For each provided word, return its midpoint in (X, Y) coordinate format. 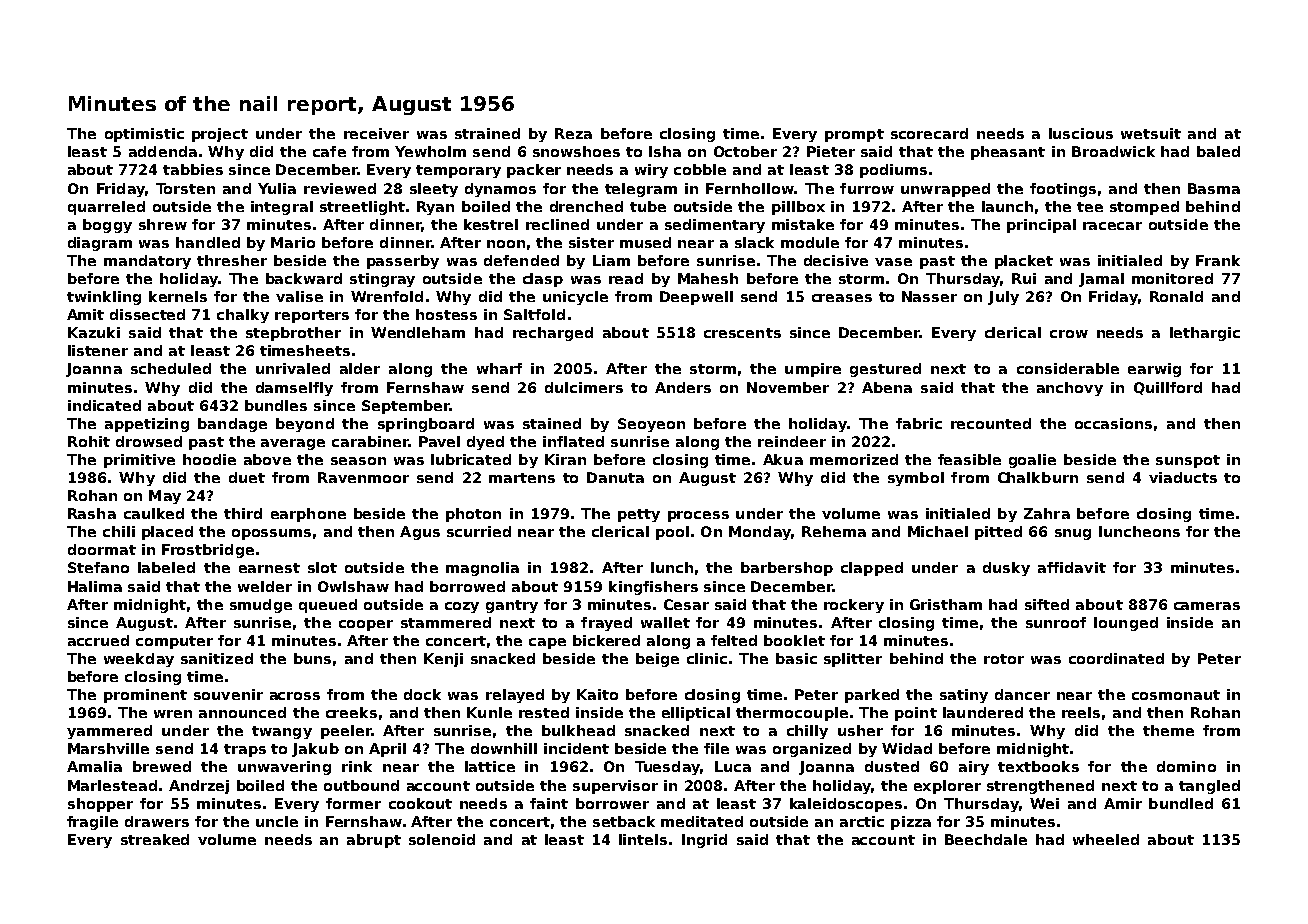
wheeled (1106, 839)
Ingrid (704, 841)
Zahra (1047, 513)
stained (552, 423)
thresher (232, 260)
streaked (155, 839)
